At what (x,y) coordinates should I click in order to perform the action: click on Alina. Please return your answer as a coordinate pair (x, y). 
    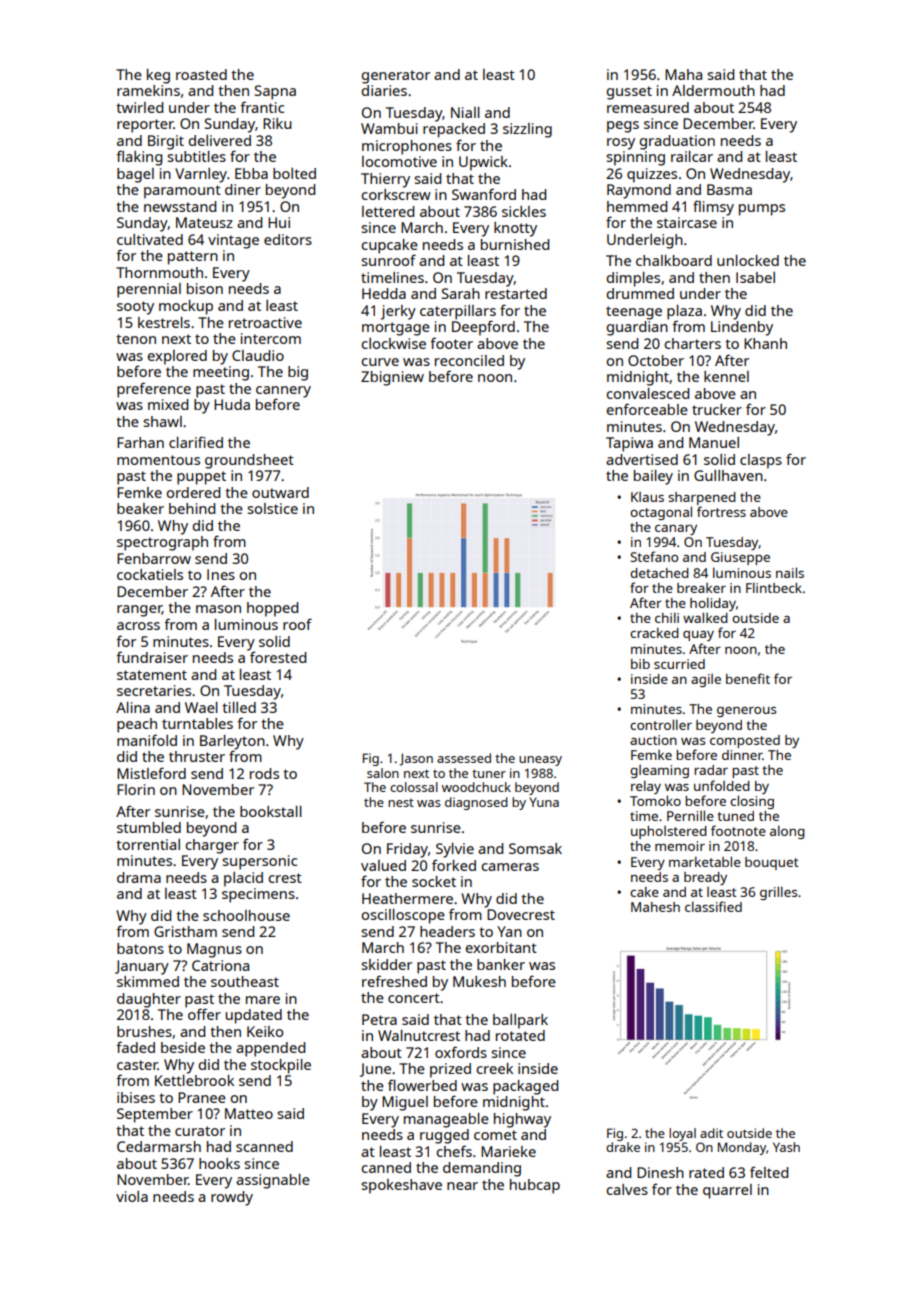
    Looking at the image, I should click on (133, 707).
